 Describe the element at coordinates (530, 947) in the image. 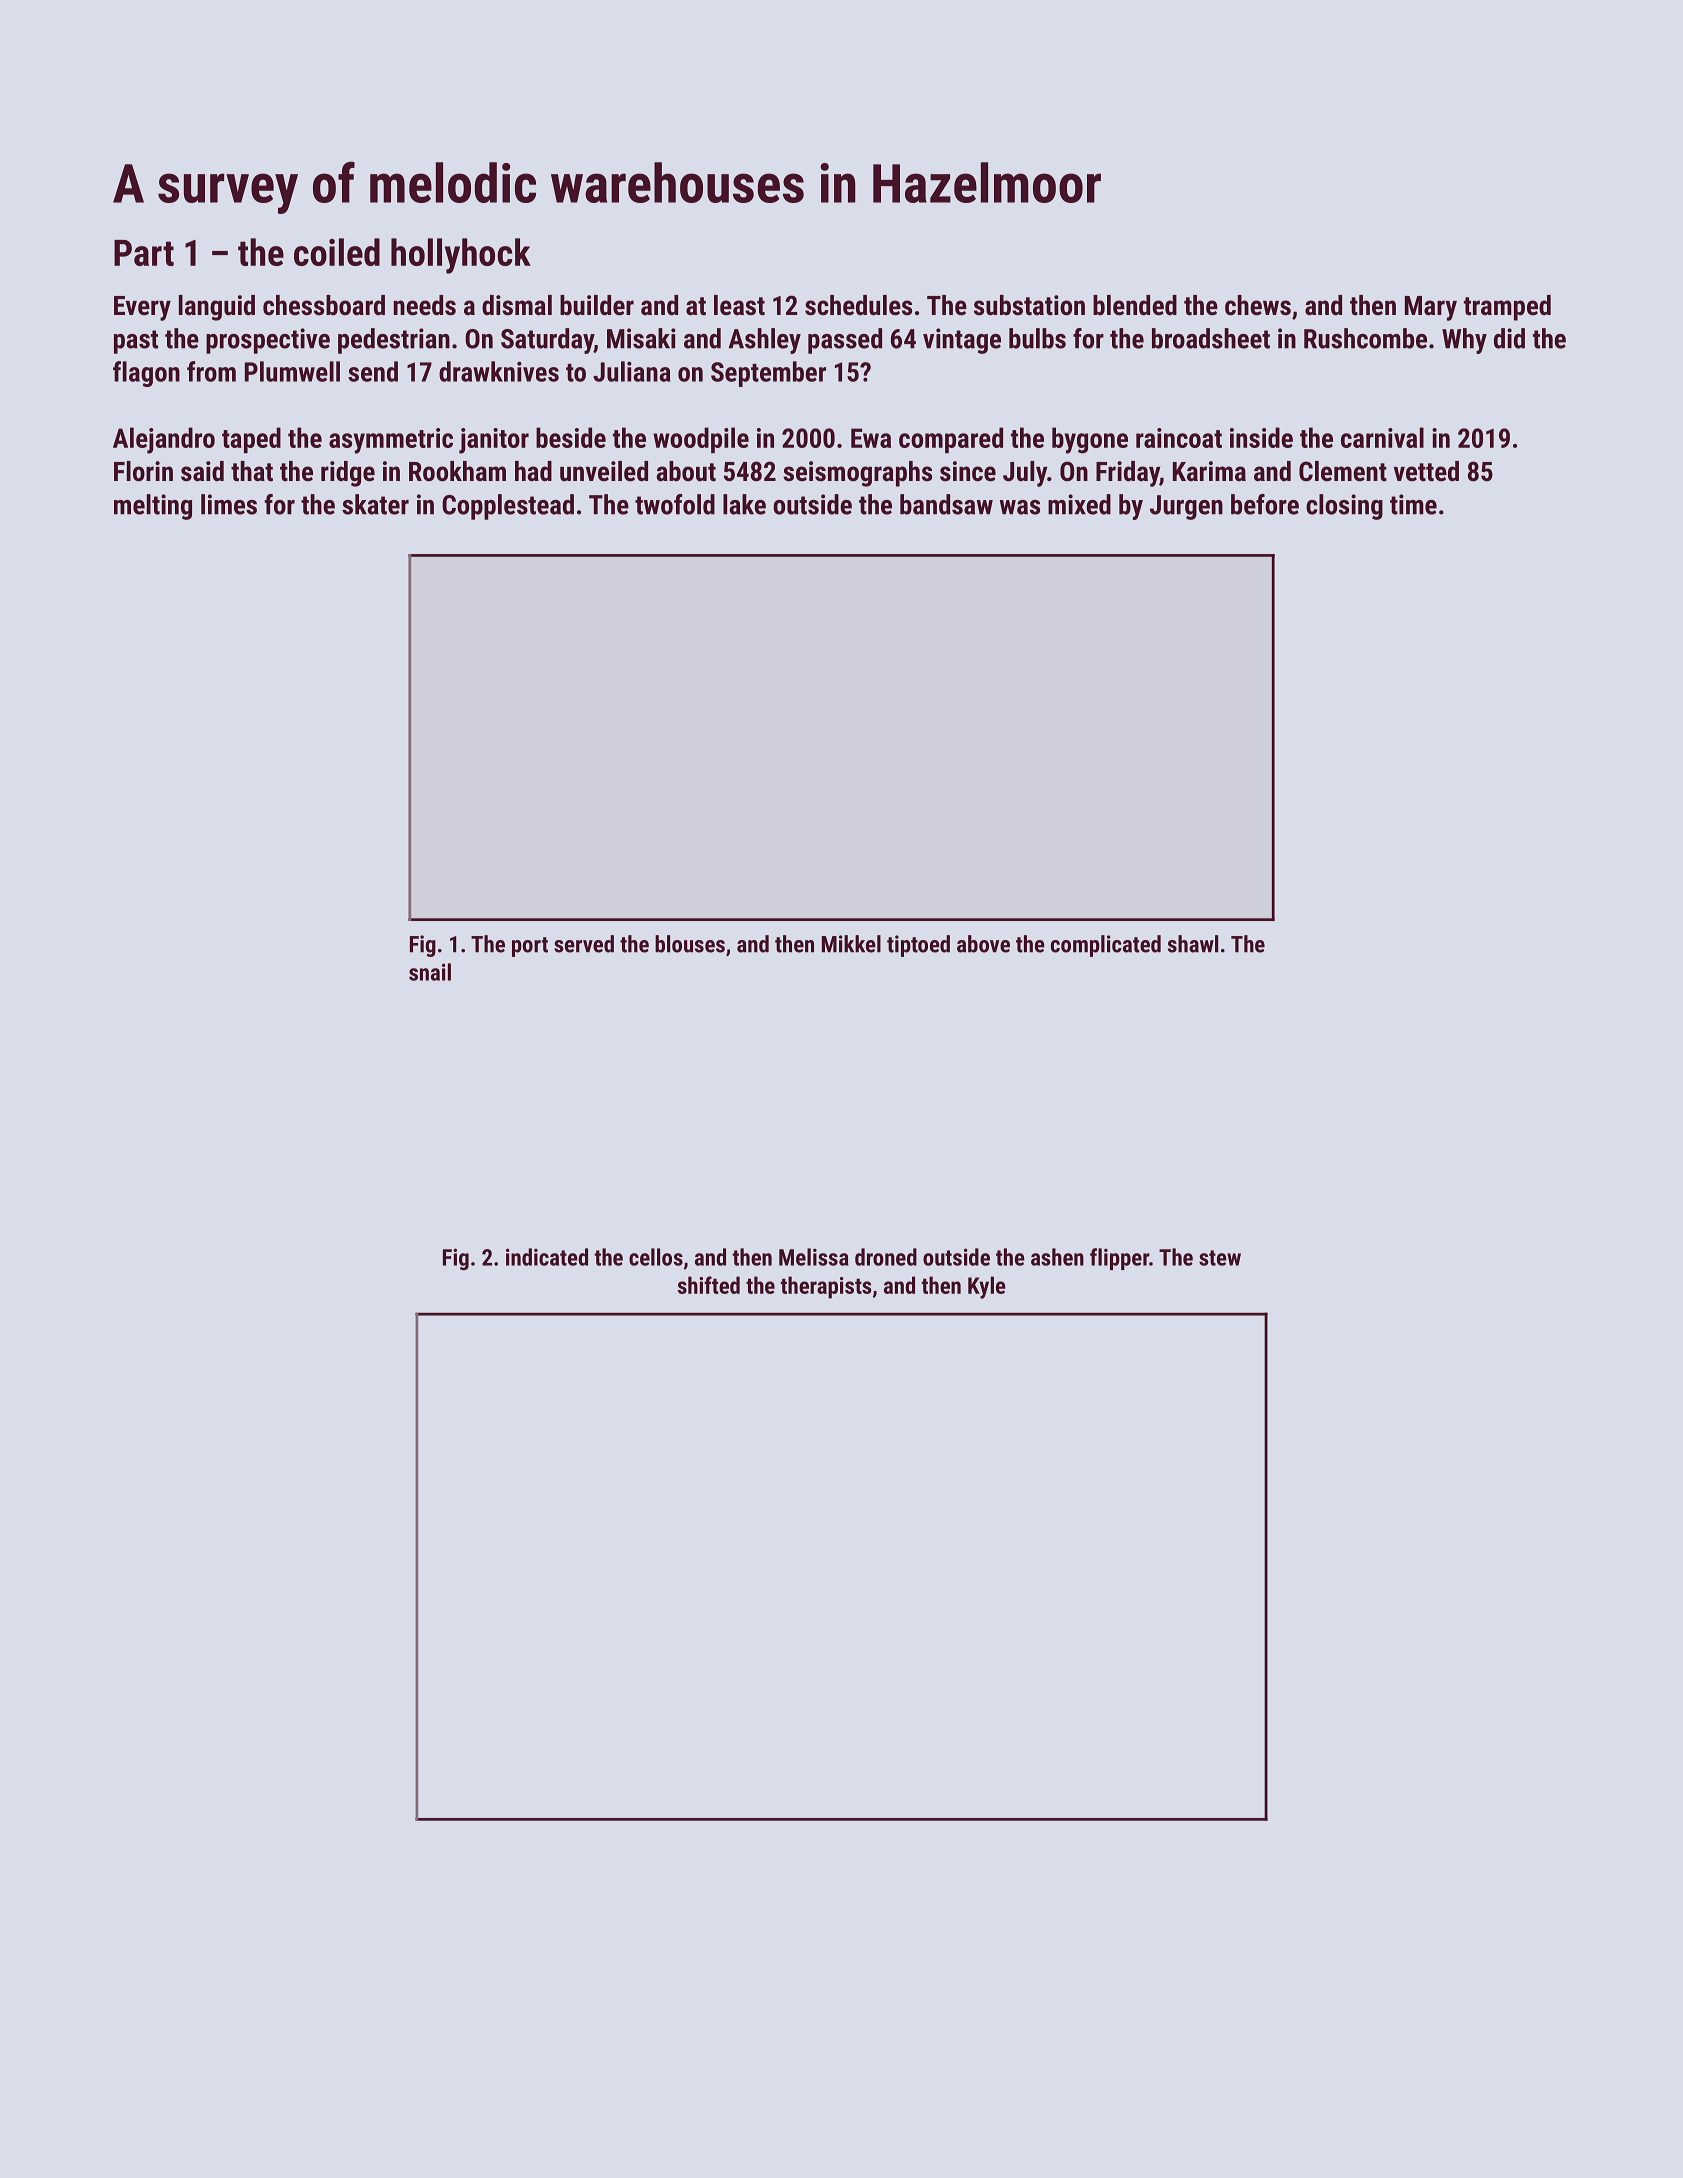

I see `port` at that location.
